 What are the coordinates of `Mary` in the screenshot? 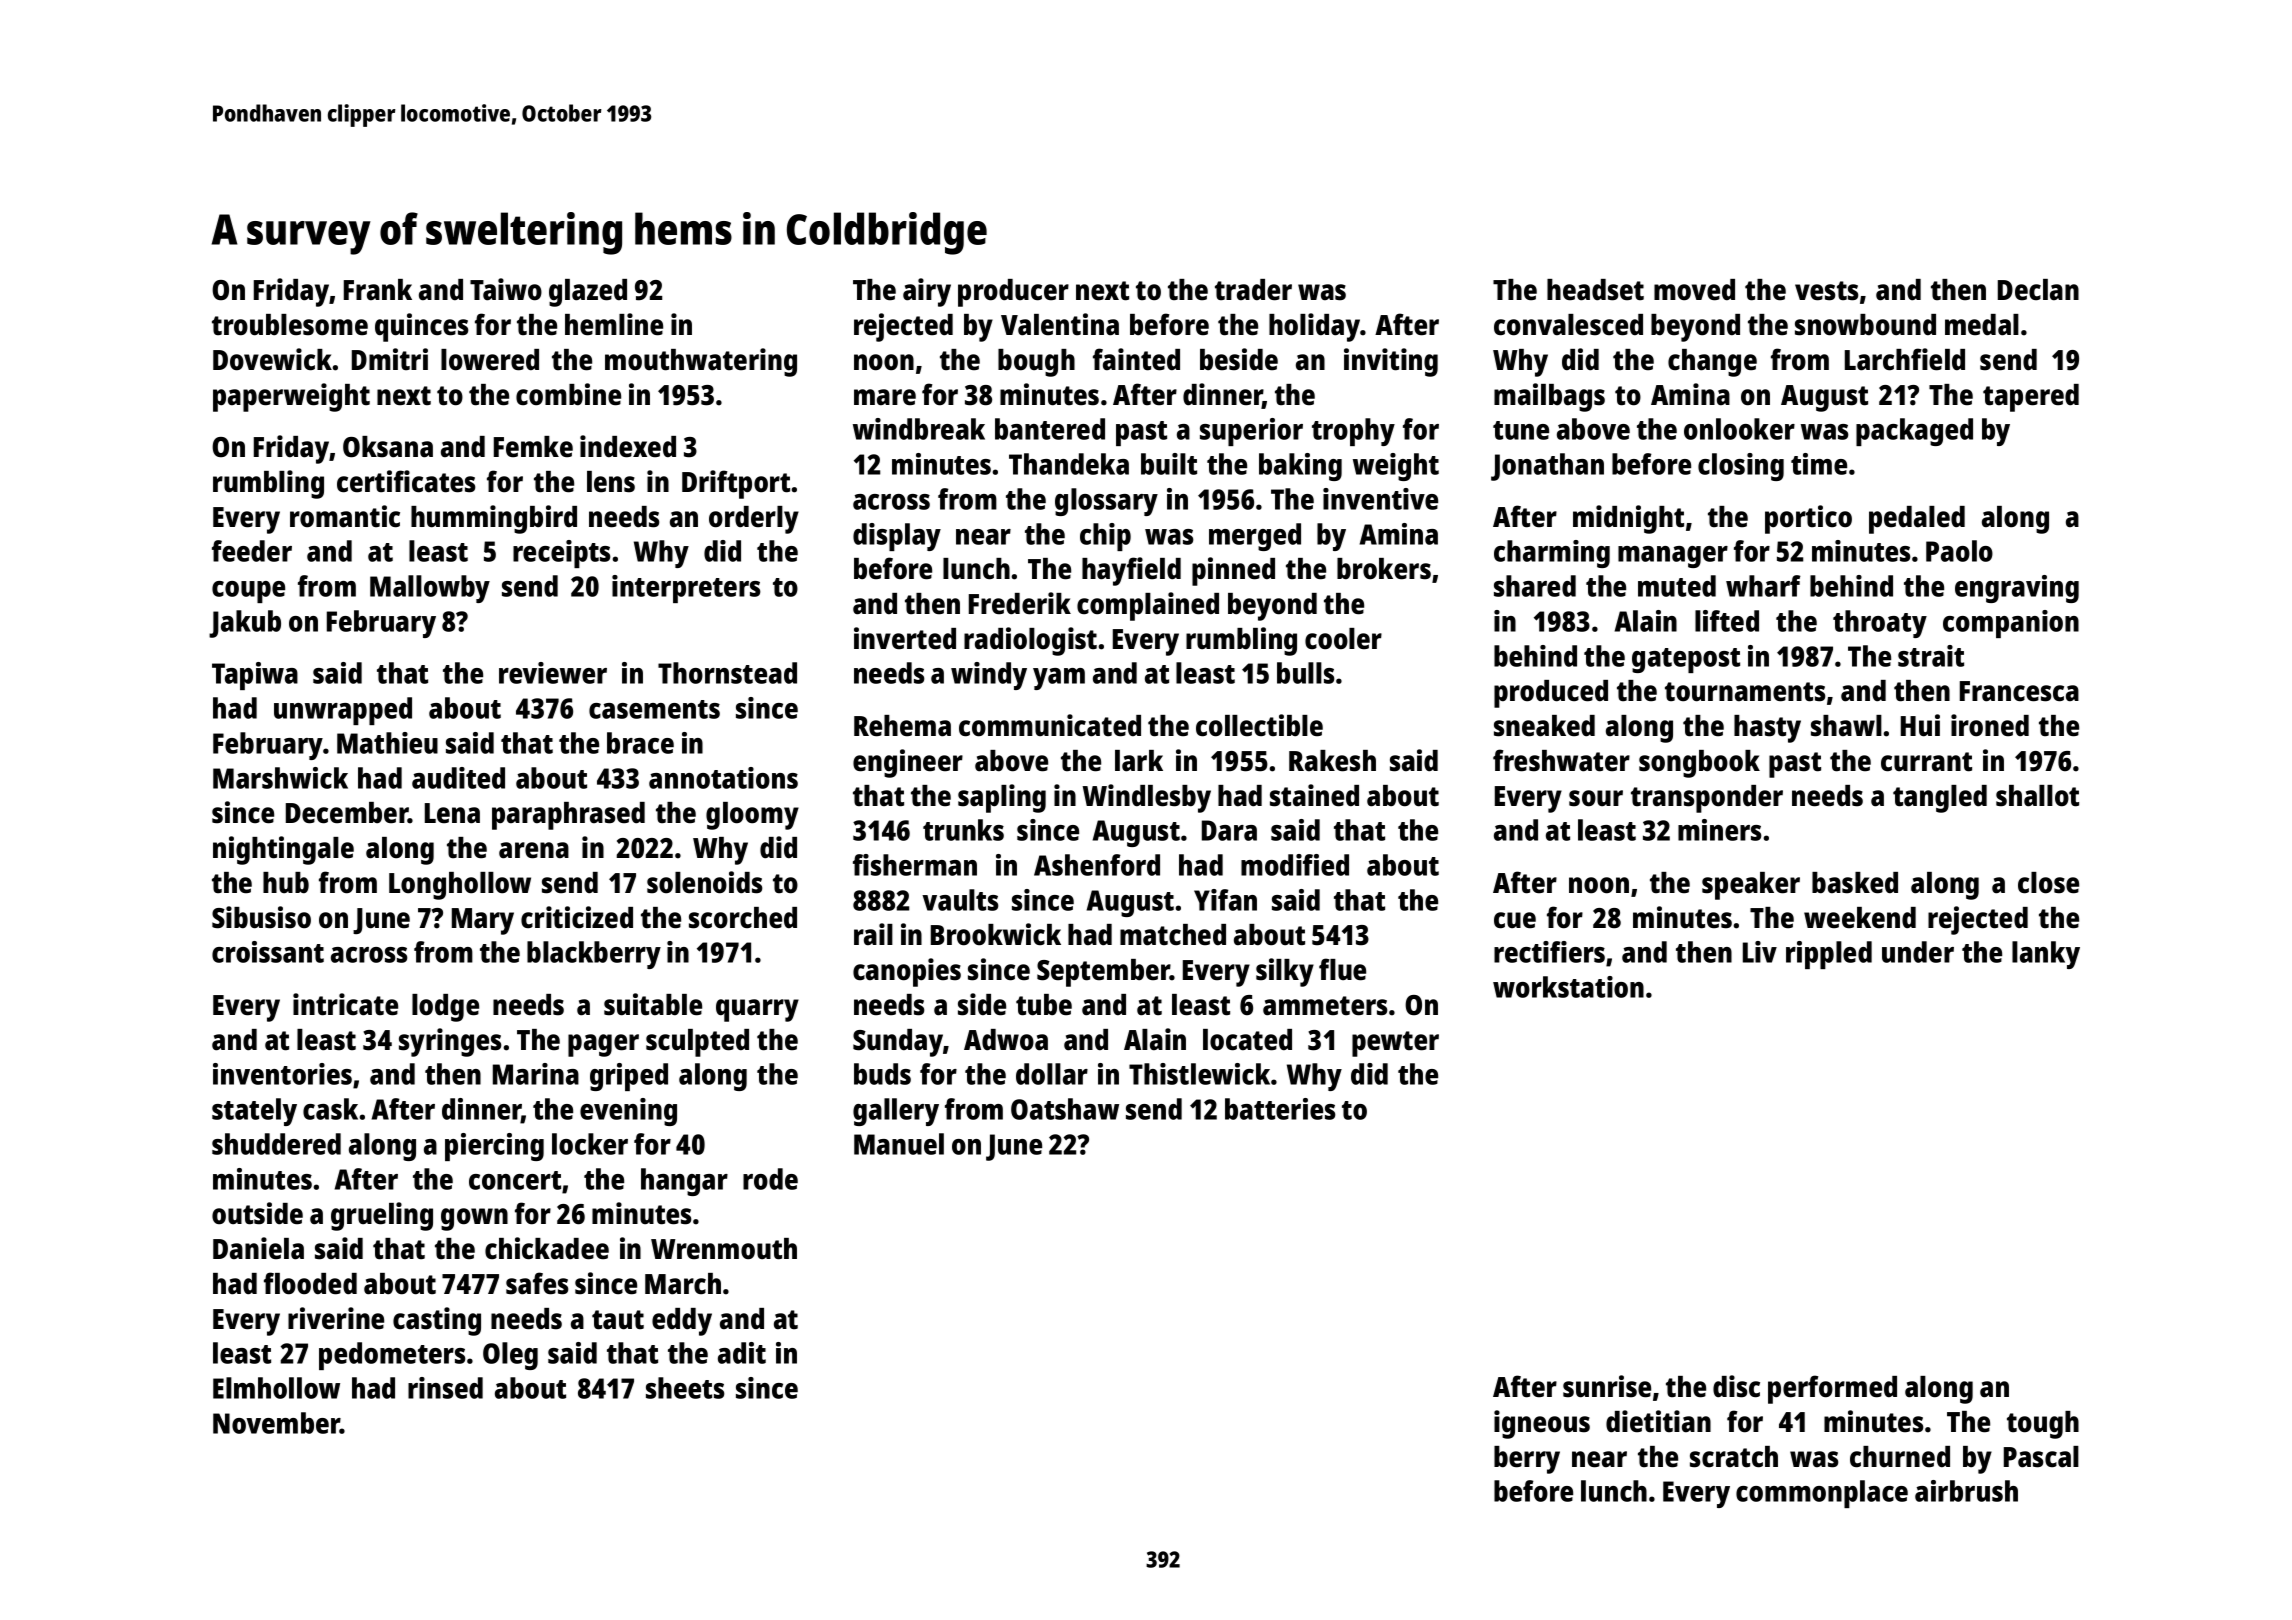 It's located at (483, 921).
